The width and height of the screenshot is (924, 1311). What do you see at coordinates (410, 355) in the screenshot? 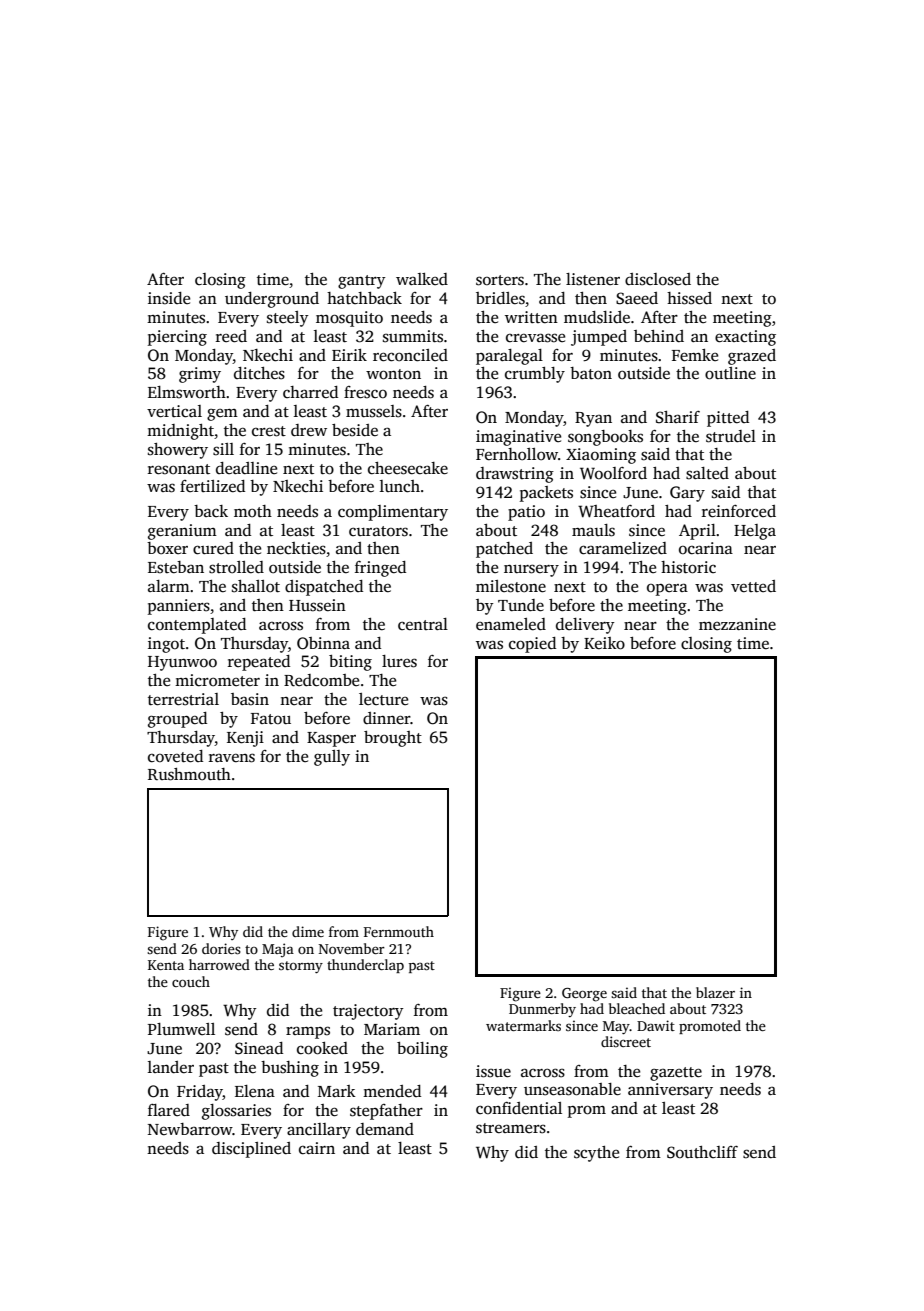
I see `reconciled` at bounding box center [410, 355].
